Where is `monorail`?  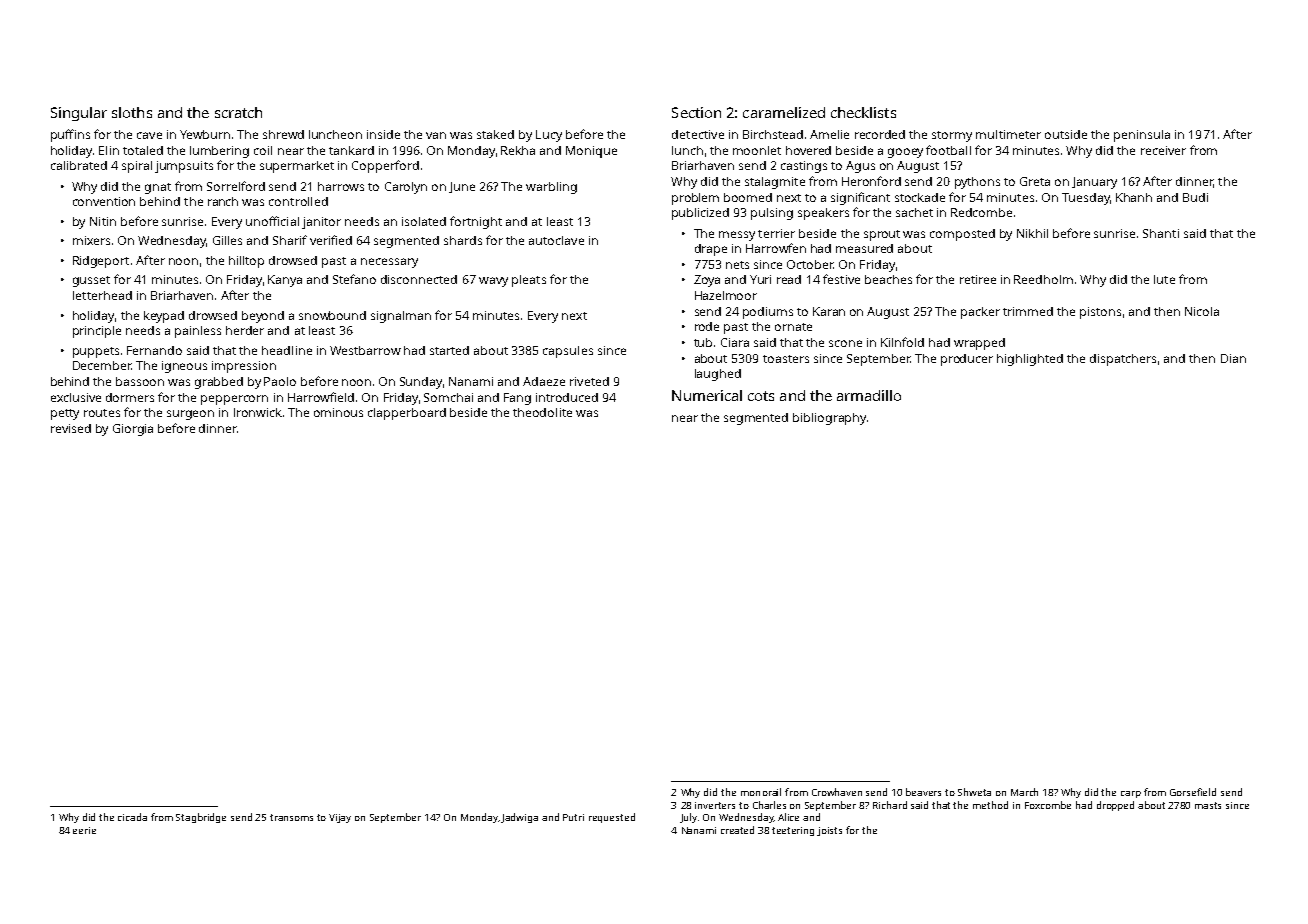 monorail is located at coordinates (761, 792).
